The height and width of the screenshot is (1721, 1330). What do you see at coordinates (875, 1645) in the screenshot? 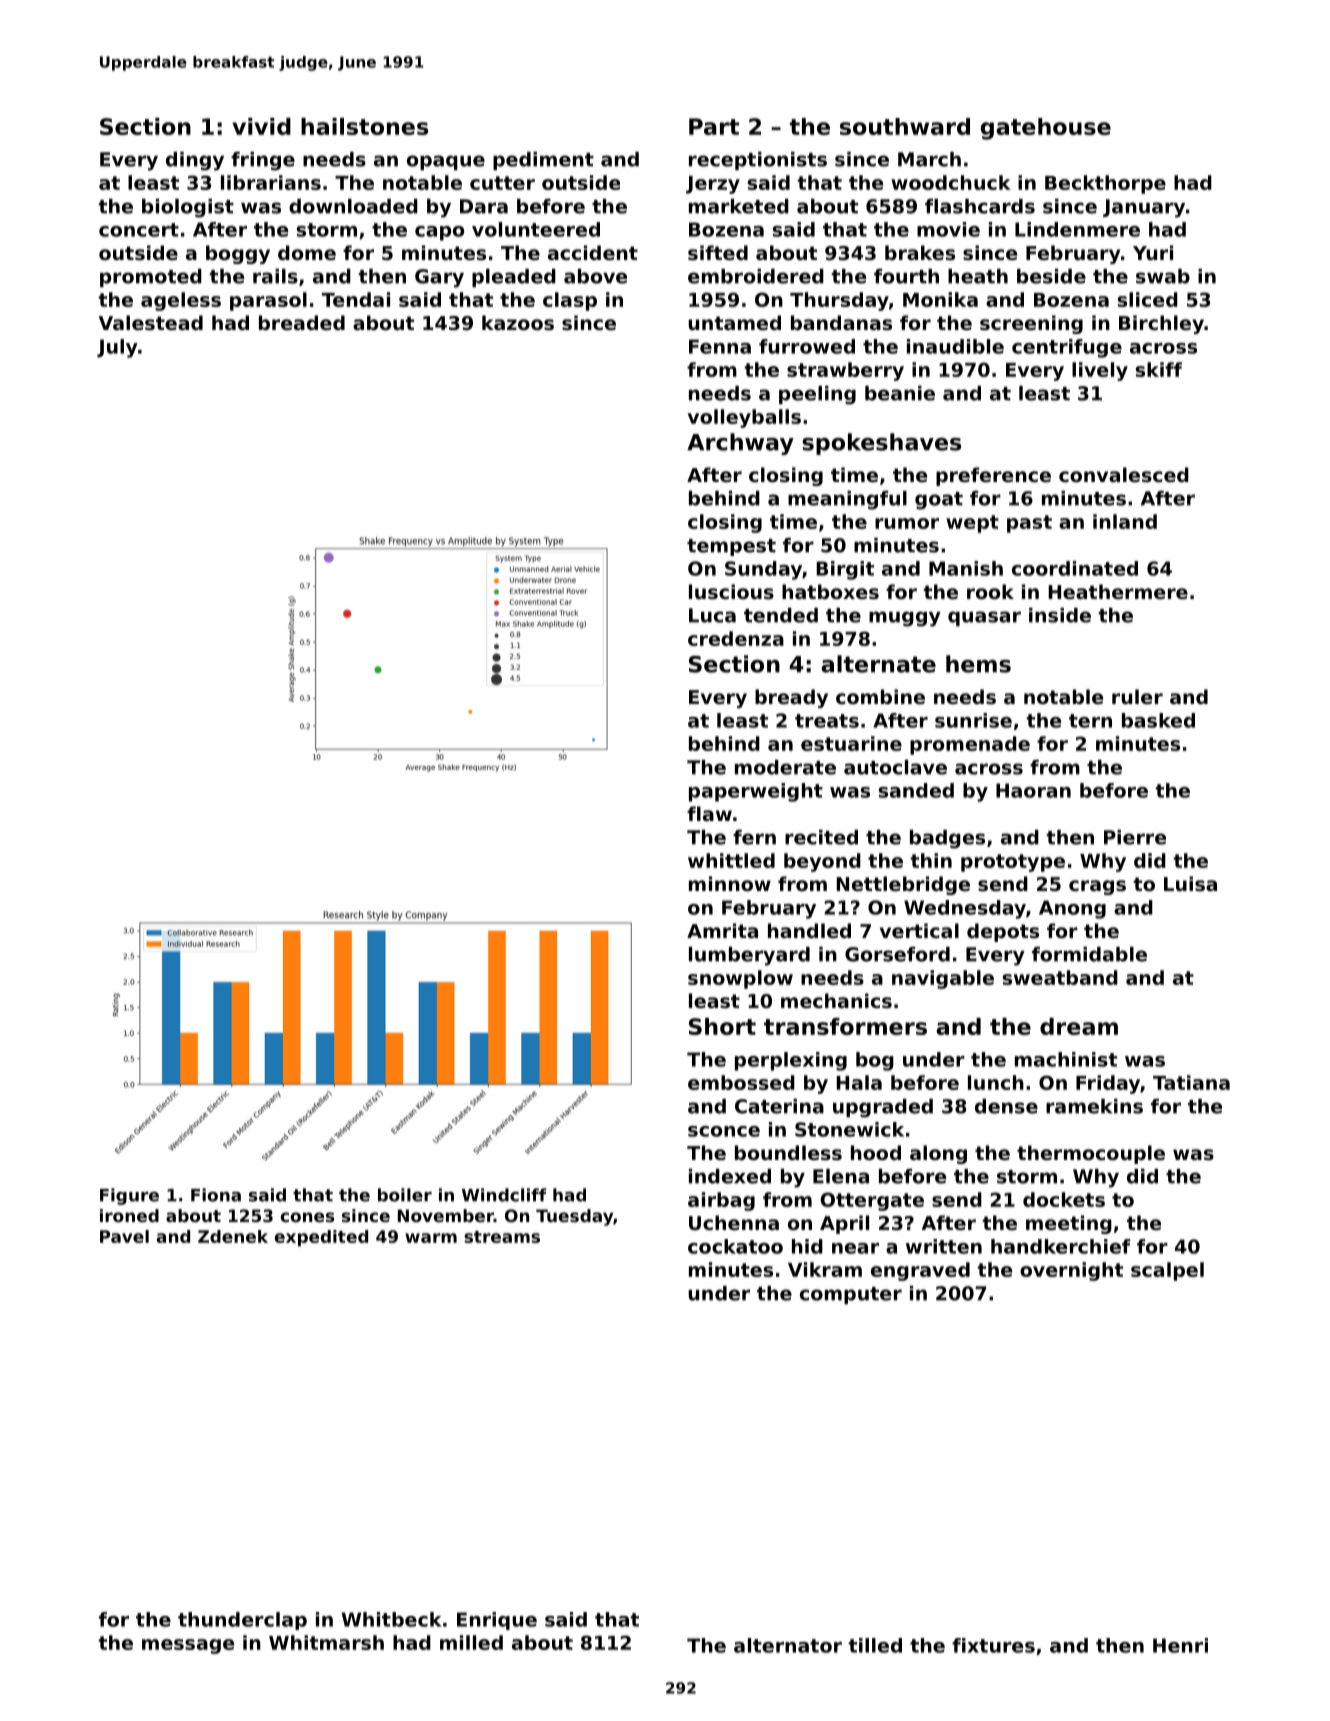
I see `tilled` at bounding box center [875, 1645].
